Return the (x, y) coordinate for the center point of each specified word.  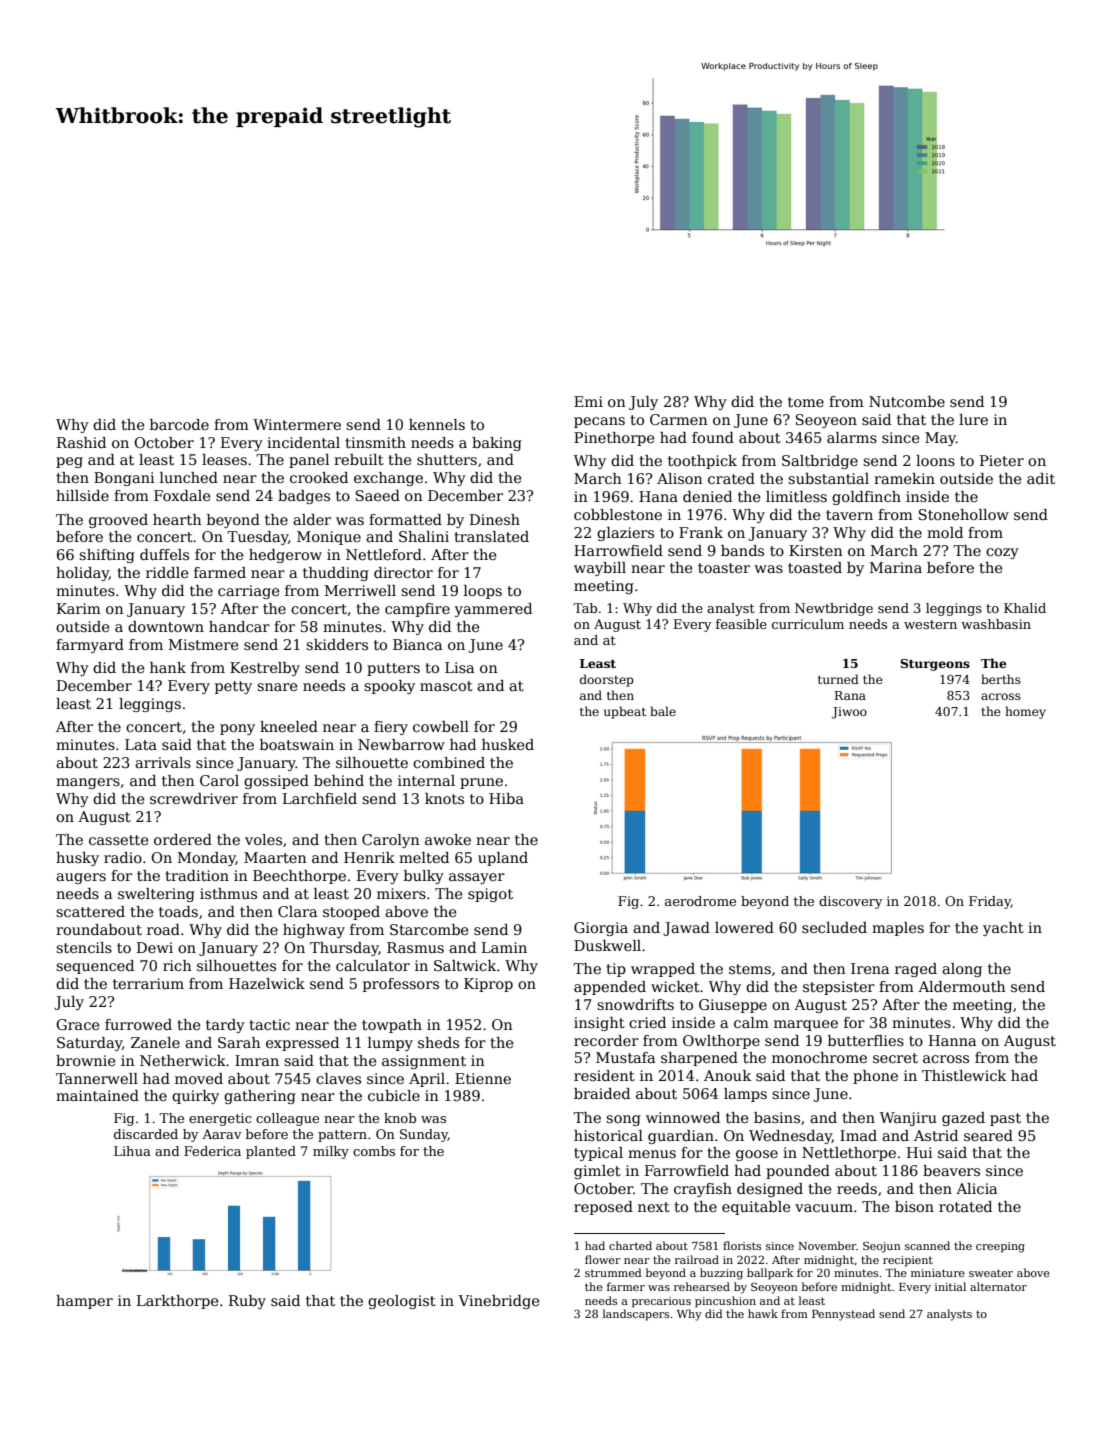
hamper (84, 1302)
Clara (297, 911)
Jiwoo (849, 713)
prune (481, 783)
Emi (588, 401)
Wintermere (297, 424)
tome (806, 402)
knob (400, 1118)
